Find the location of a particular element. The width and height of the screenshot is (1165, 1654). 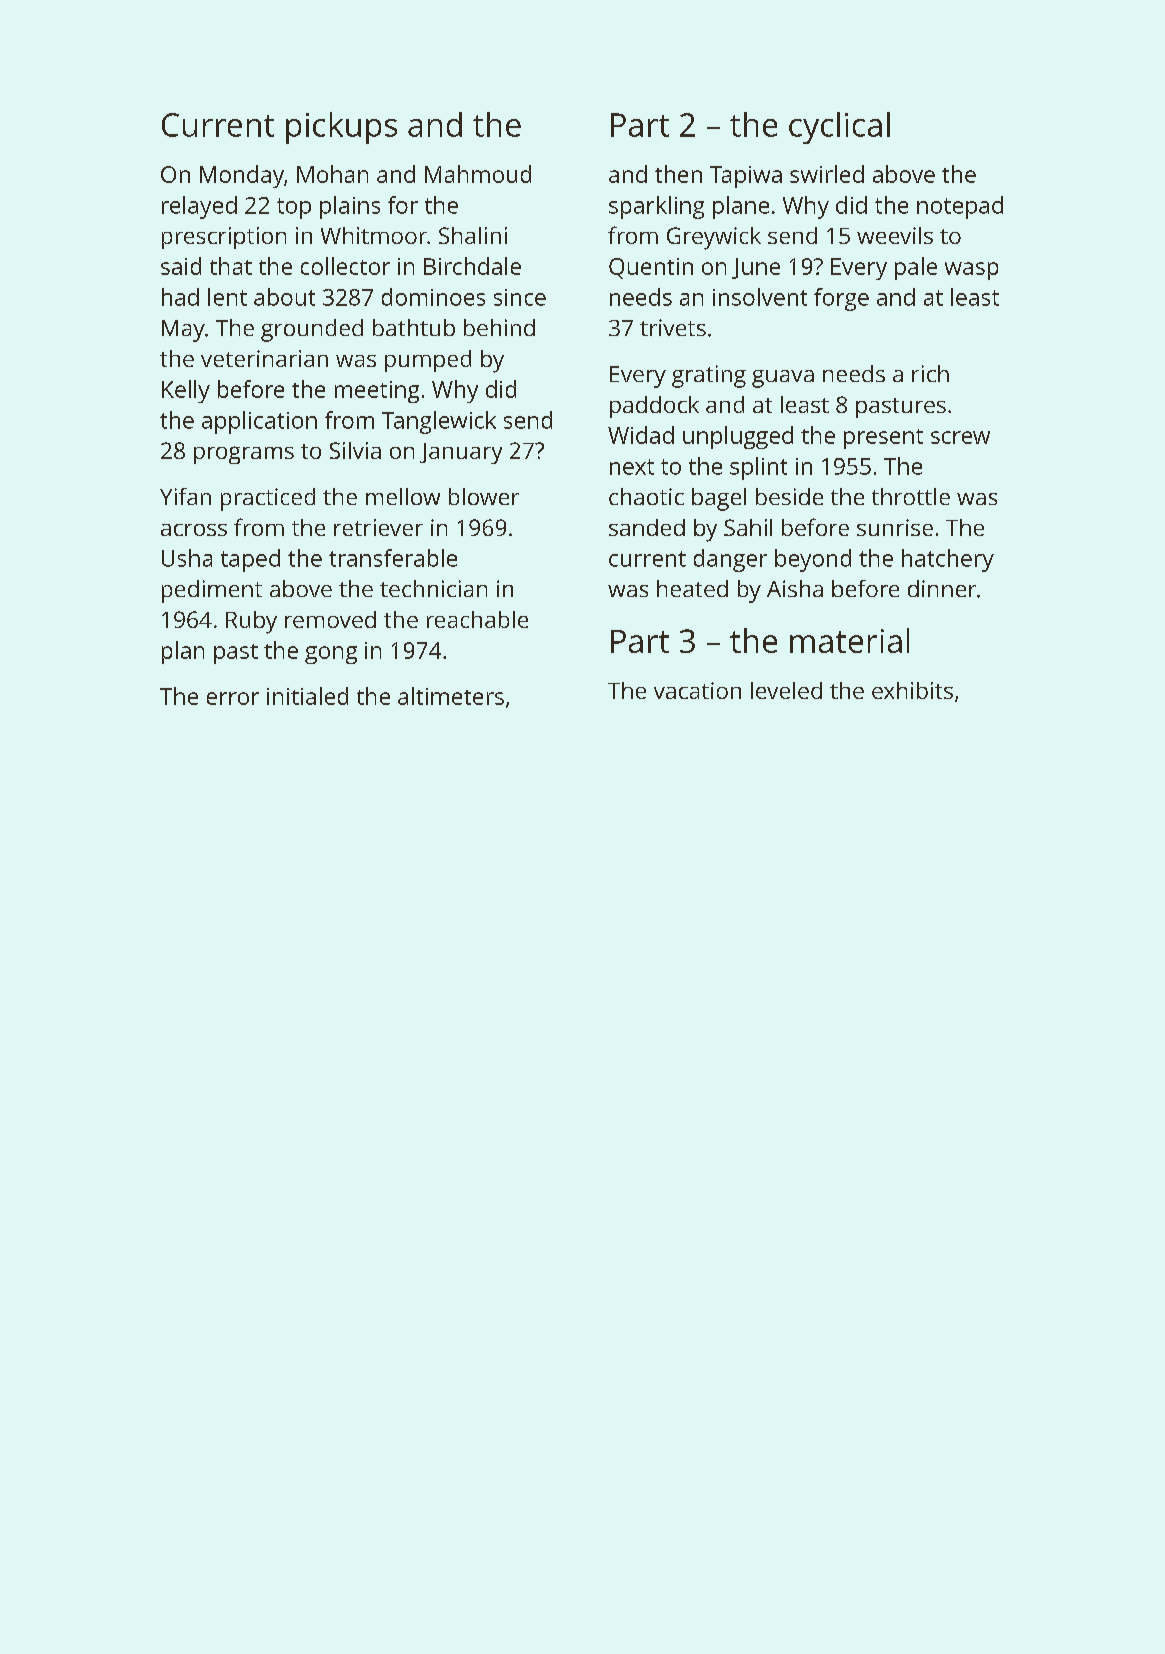

swirled is located at coordinates (827, 174).
